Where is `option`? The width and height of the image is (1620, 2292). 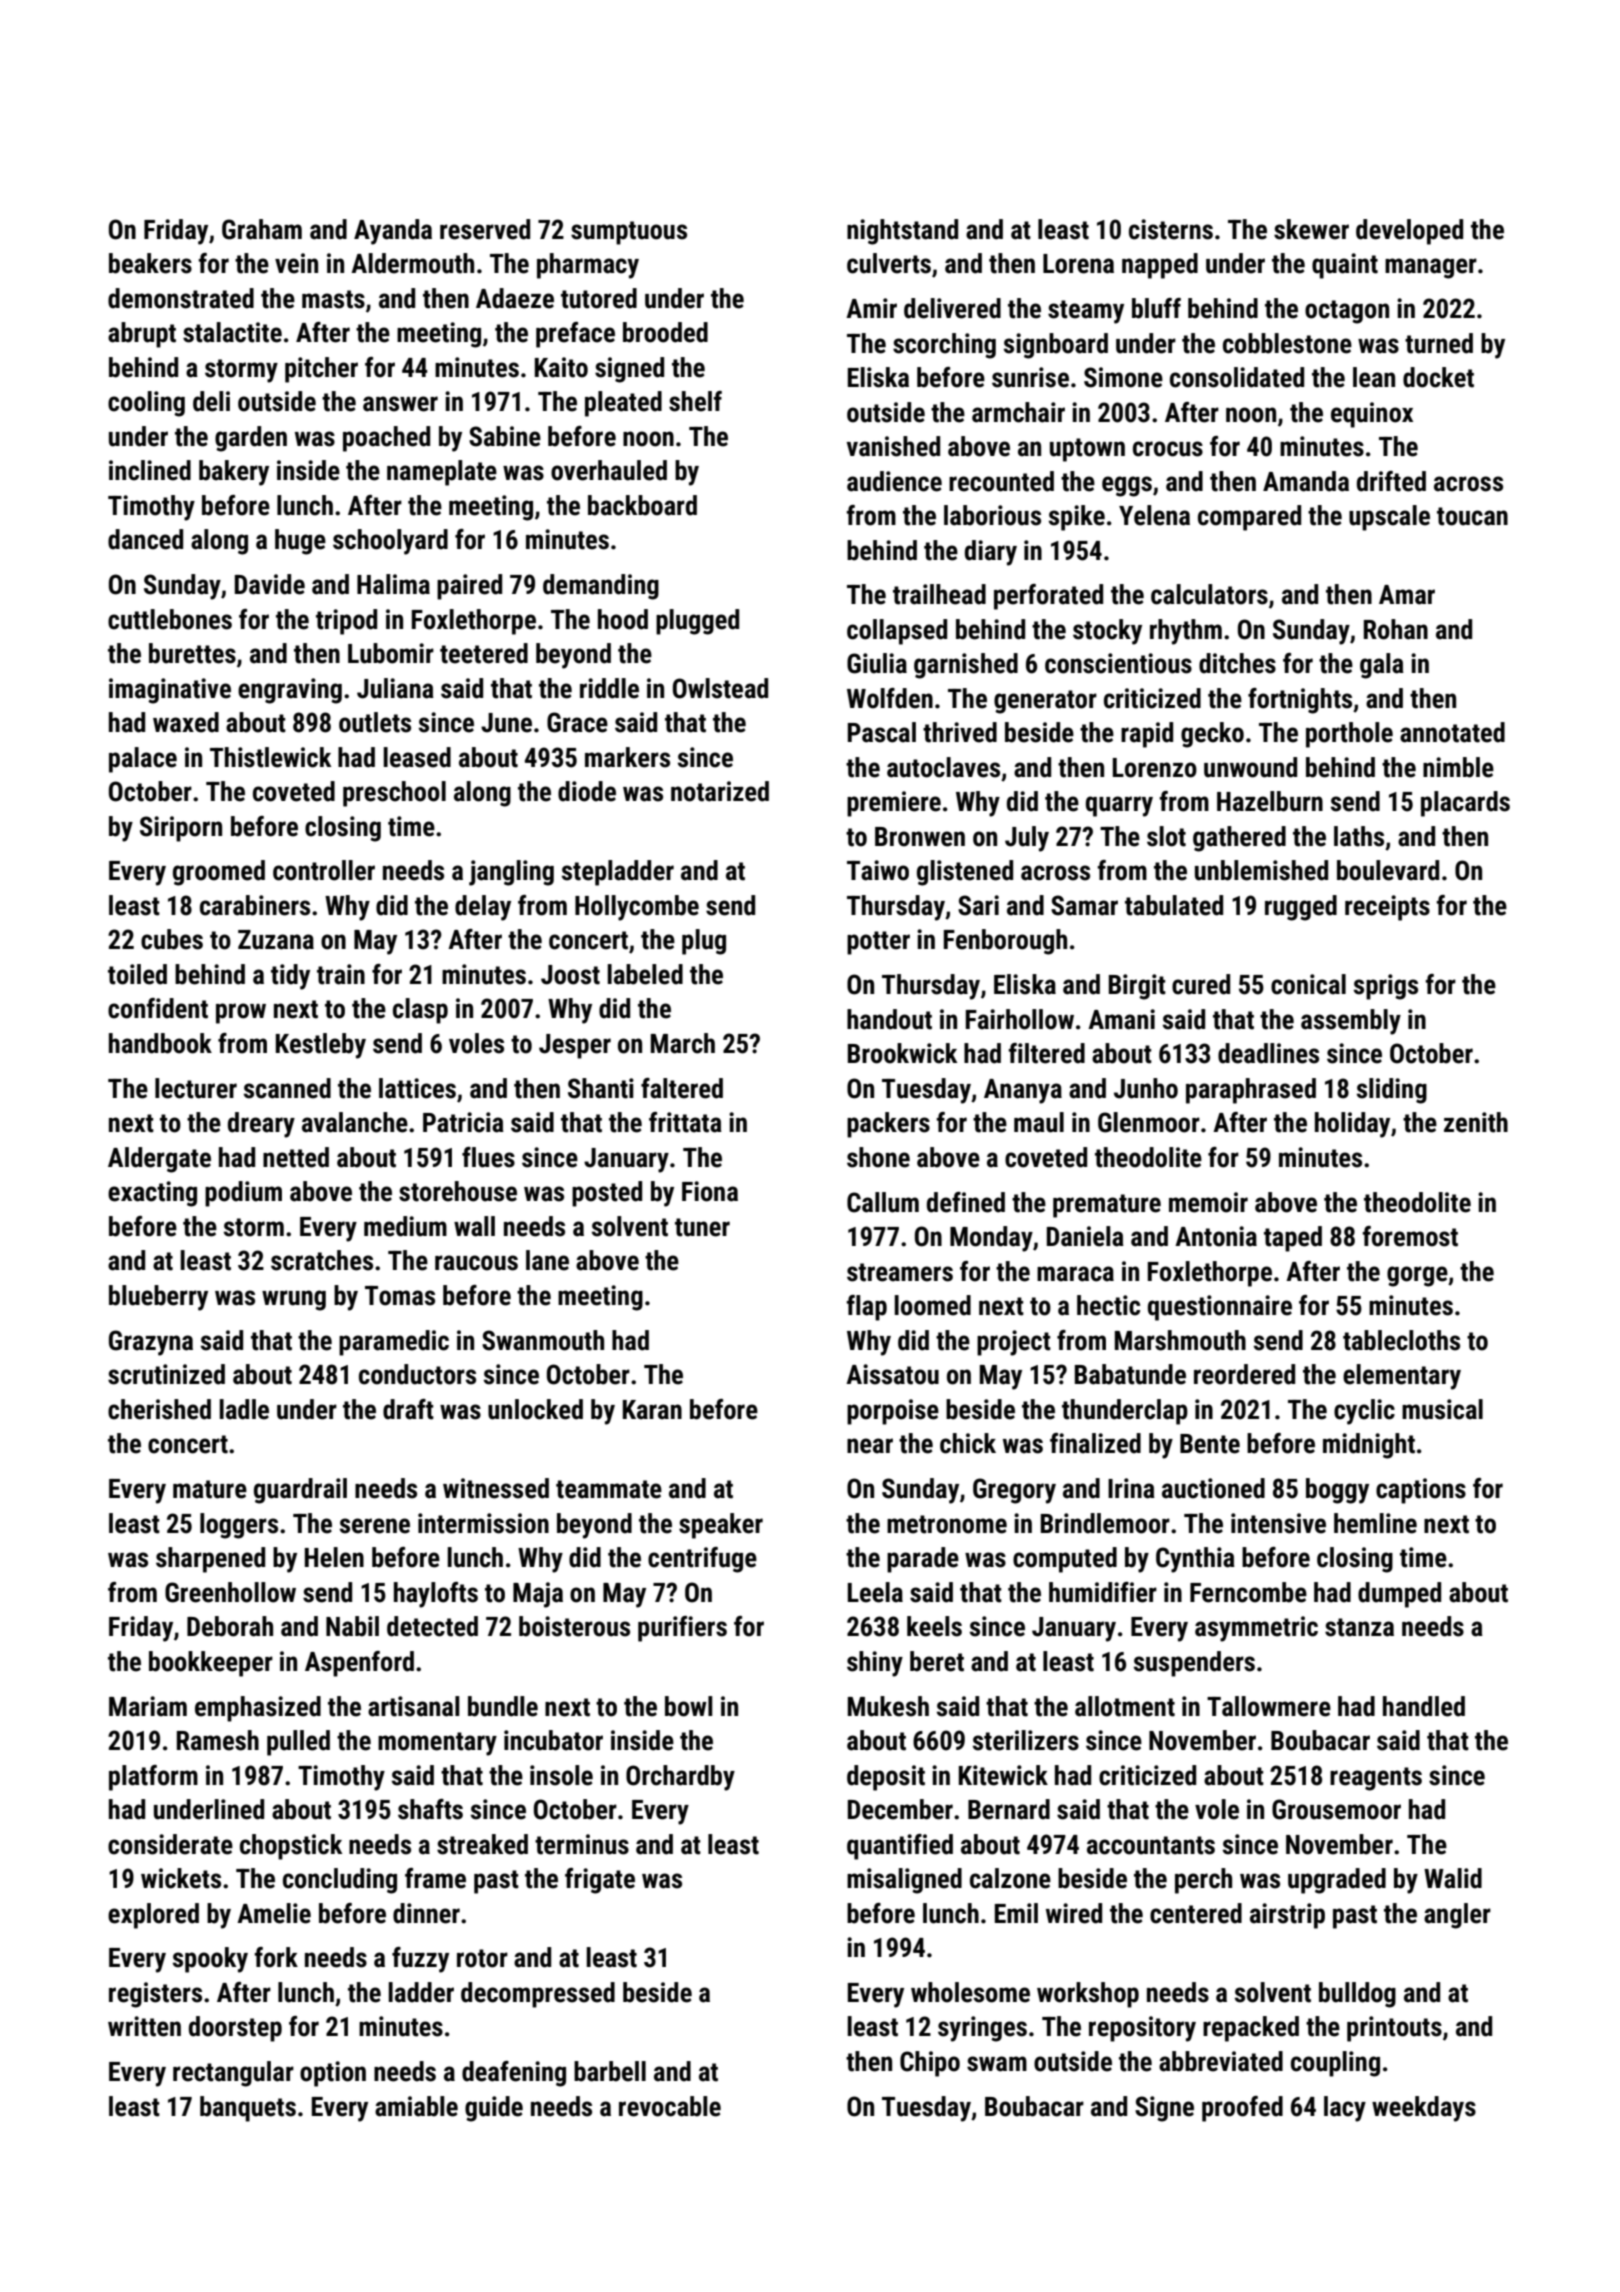 option is located at coordinates (333, 2074).
